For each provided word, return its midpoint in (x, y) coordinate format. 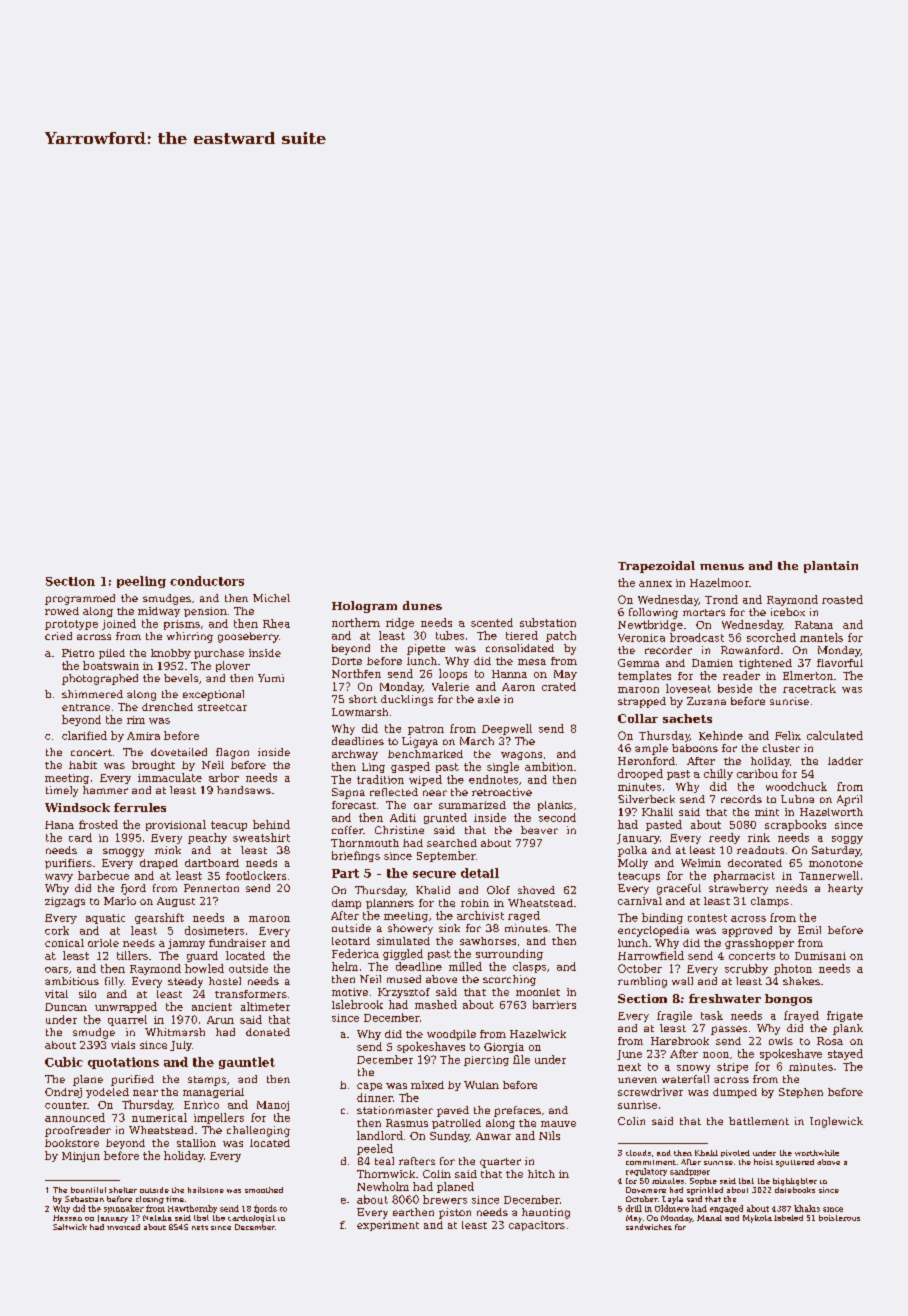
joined (119, 624)
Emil (809, 930)
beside (735, 688)
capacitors (537, 1226)
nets (200, 1227)
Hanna (509, 674)
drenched (167, 707)
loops (453, 674)
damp (346, 904)
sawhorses (488, 941)
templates (644, 676)
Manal (709, 1218)
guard (202, 956)
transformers (251, 994)
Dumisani (820, 956)
